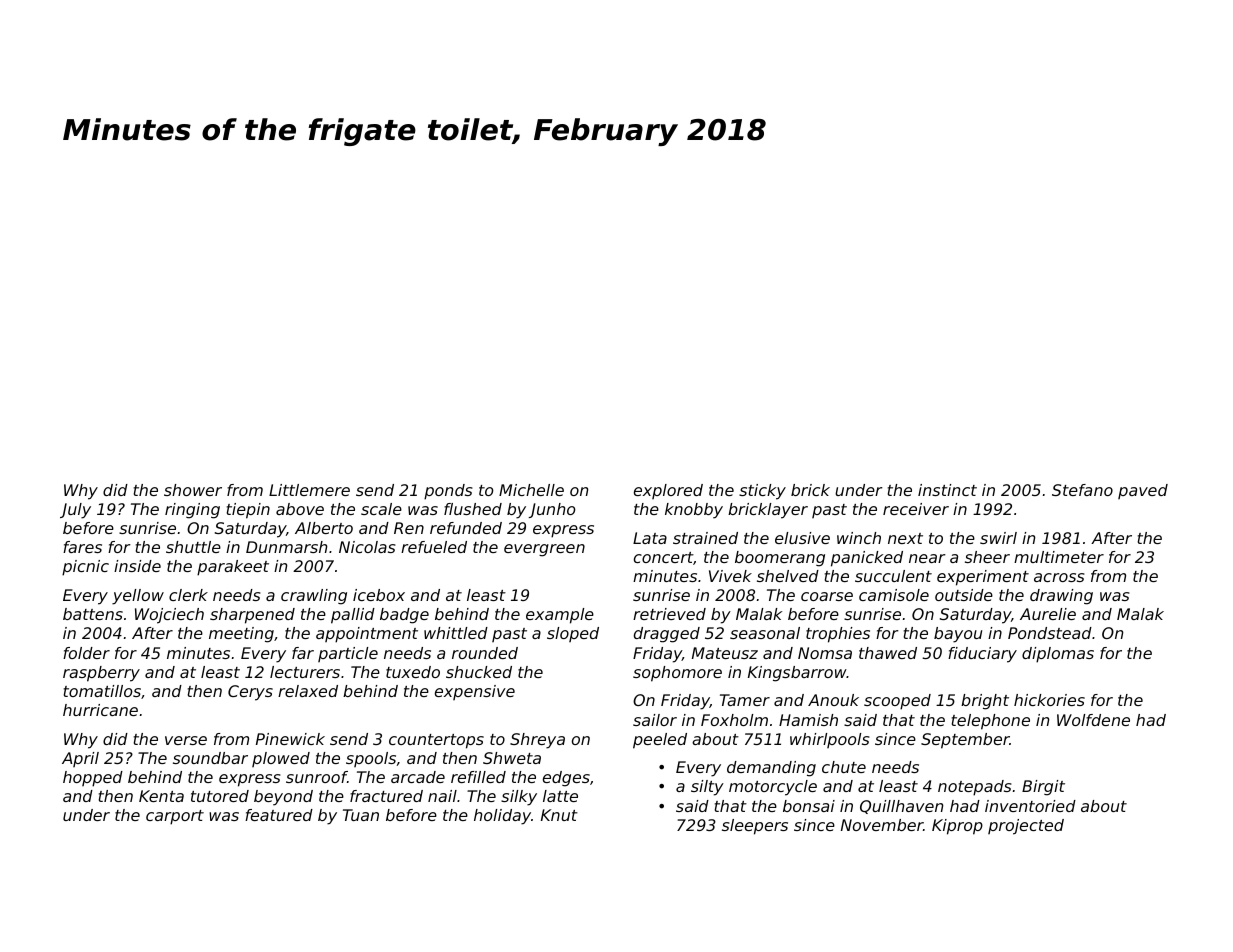 The image size is (1233, 952). What do you see at coordinates (138, 597) in the screenshot?
I see `yellow` at bounding box center [138, 597].
